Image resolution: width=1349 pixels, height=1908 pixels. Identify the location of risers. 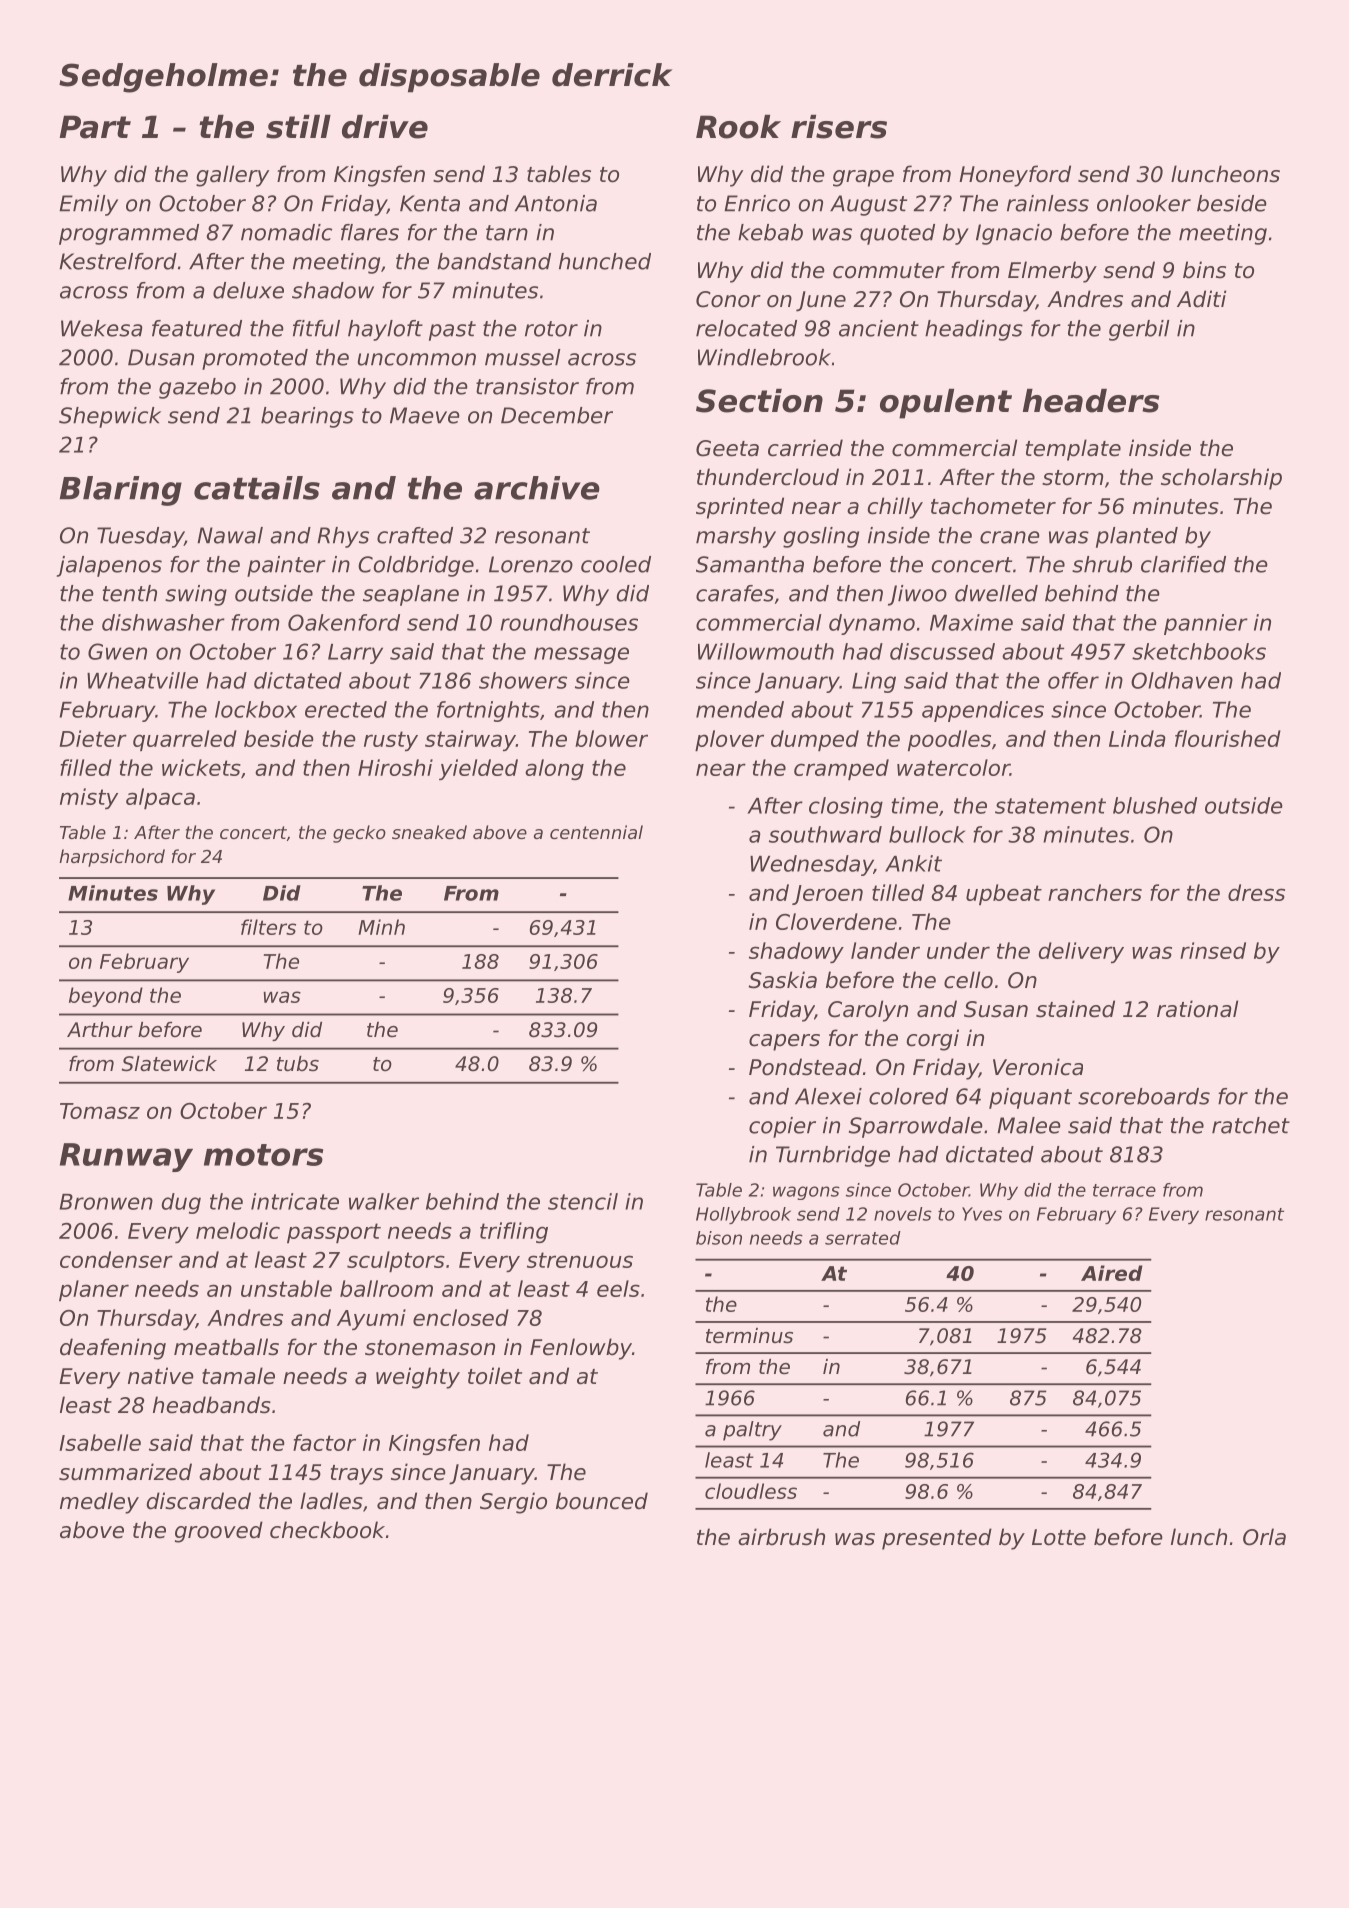
(839, 127).
